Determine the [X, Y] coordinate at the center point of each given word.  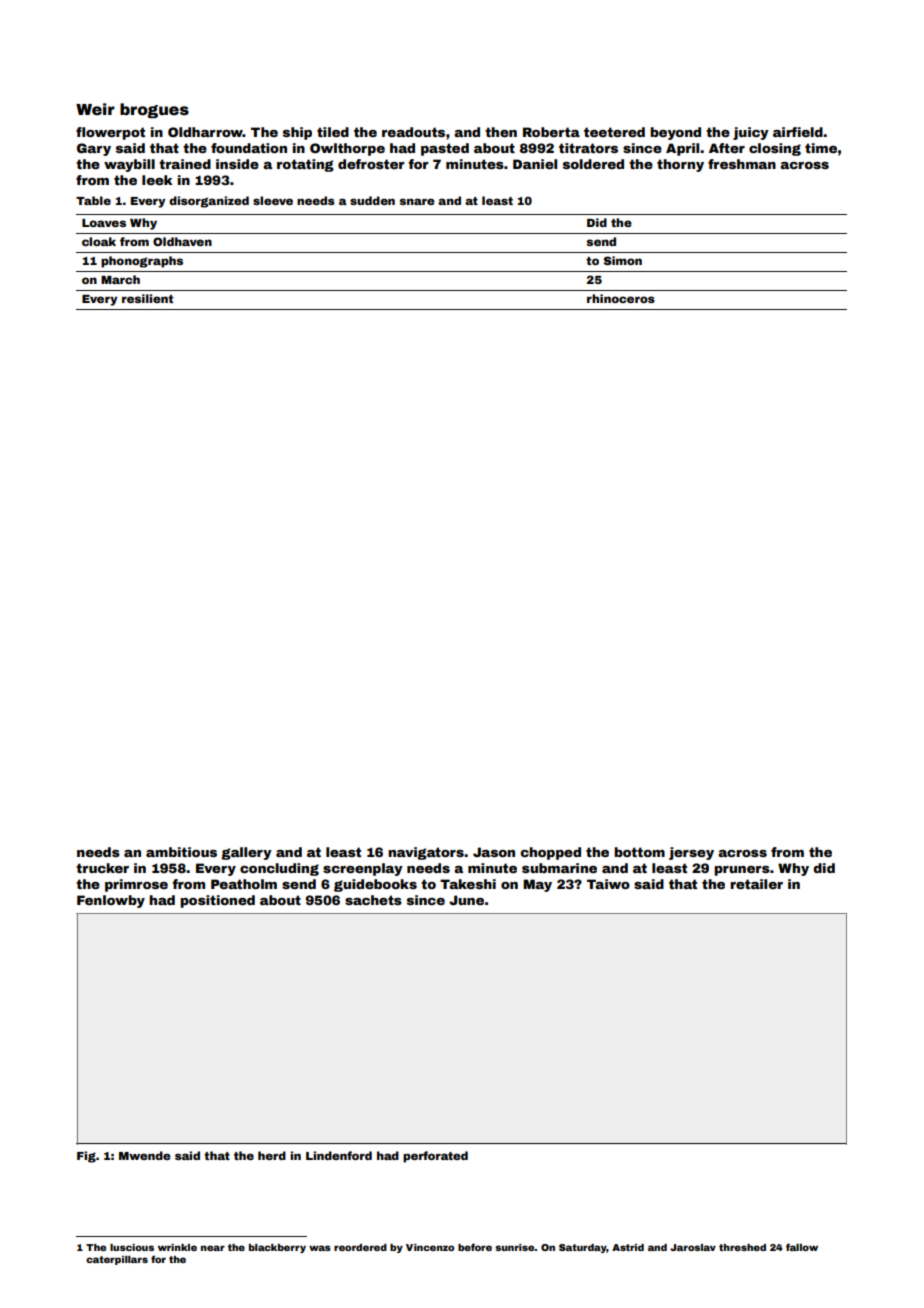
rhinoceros [621, 298]
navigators [426, 853]
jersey [691, 853]
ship [297, 133]
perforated [435, 1157]
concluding [279, 869]
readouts [413, 132]
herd [272, 1155]
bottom [639, 852]
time [821, 148]
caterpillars [117, 1260]
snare [417, 201]
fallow [802, 1247]
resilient [147, 298]
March [120, 279]
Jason [494, 852]
